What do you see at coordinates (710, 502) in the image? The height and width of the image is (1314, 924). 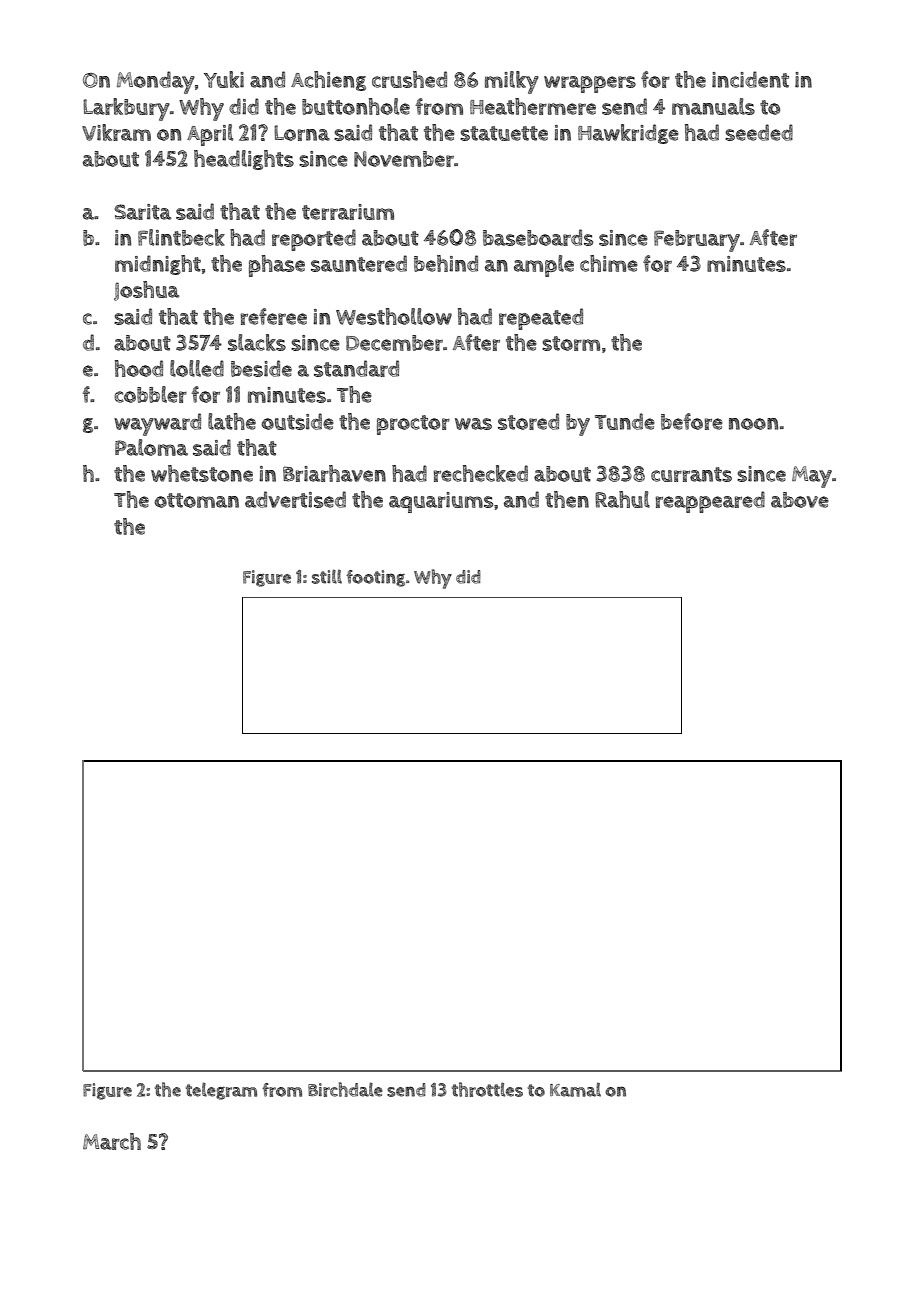 I see `reappeared` at bounding box center [710, 502].
